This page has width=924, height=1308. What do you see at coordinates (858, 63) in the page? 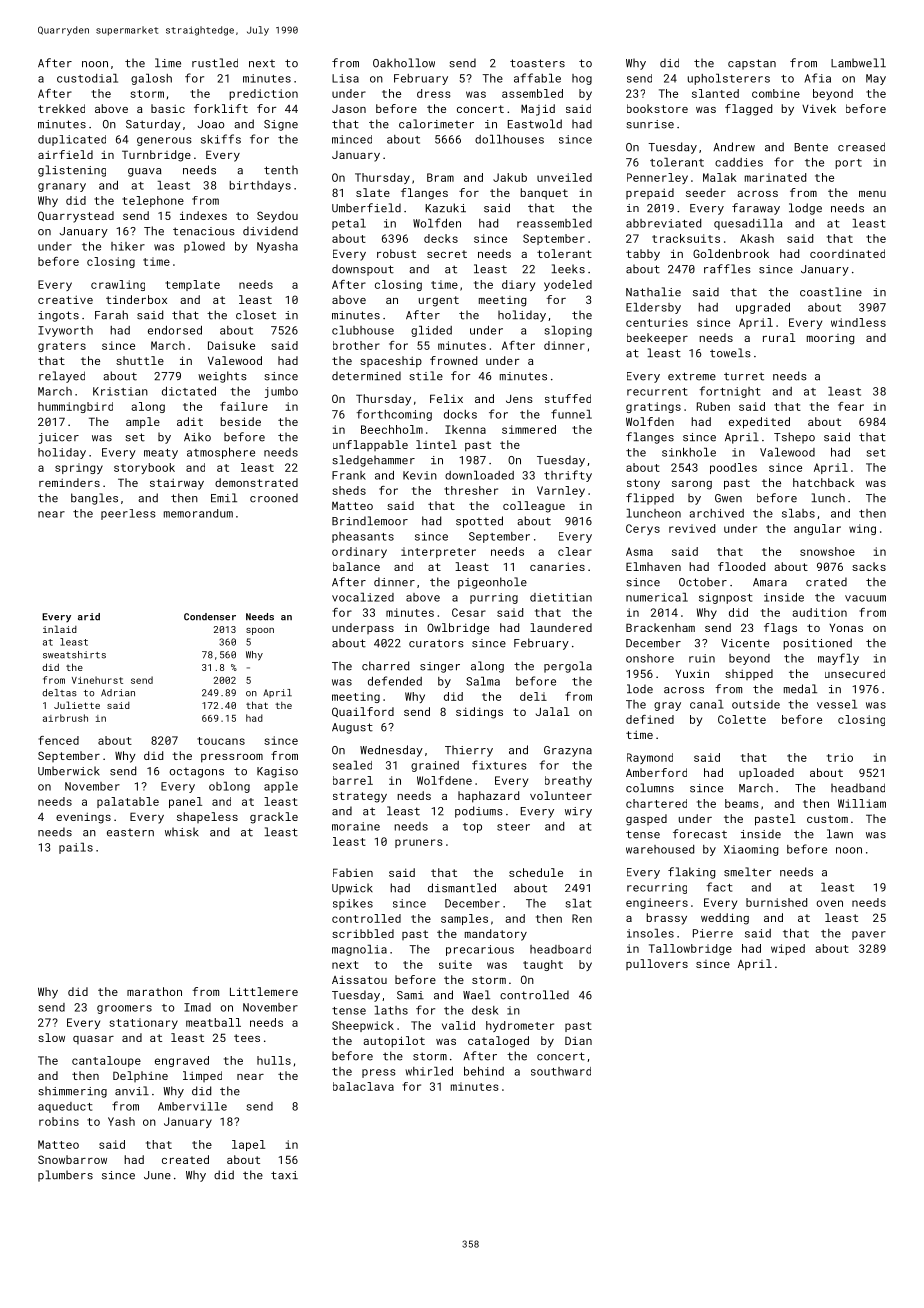
I see `Lambwell` at bounding box center [858, 63].
